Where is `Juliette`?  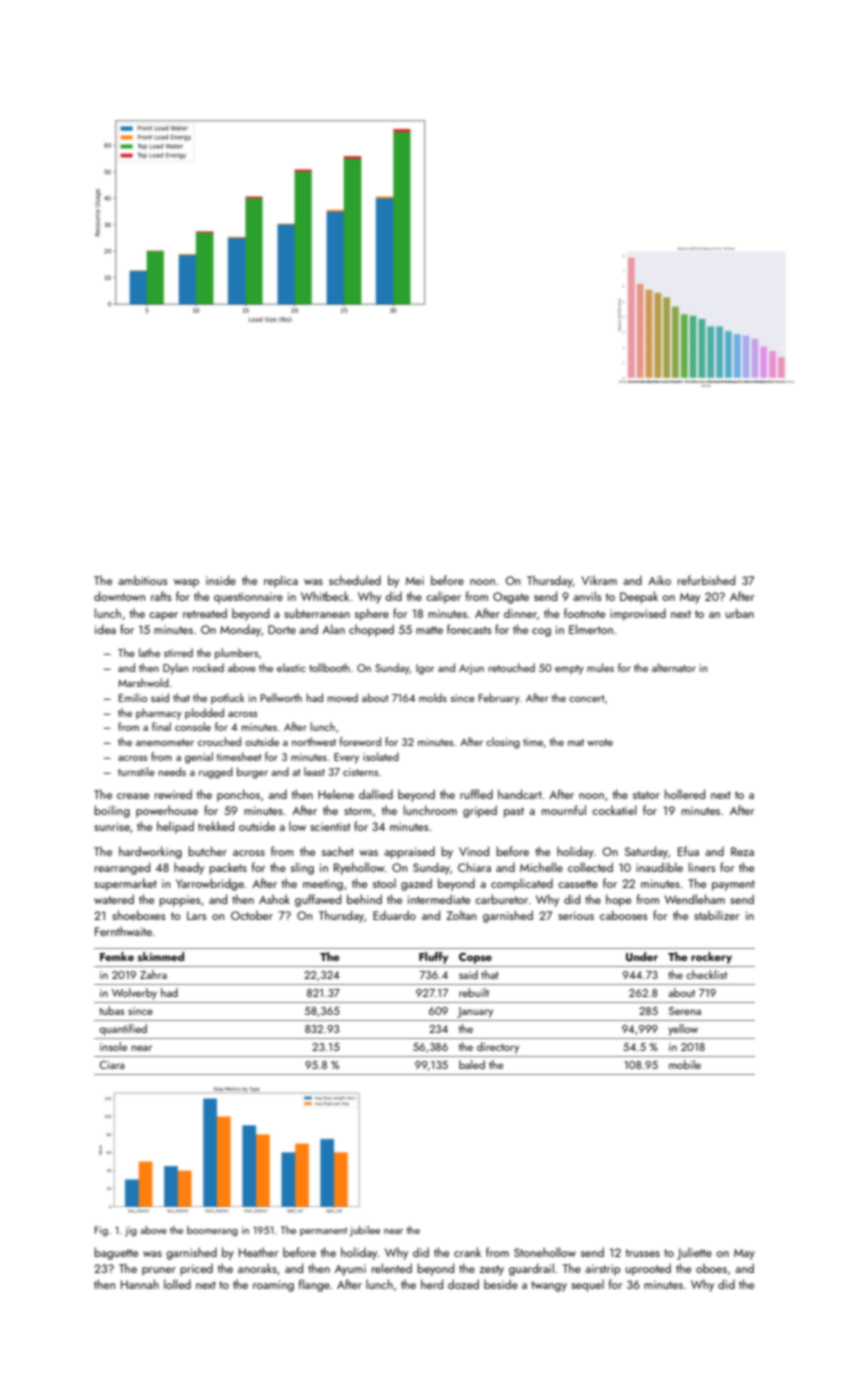
Juliette is located at coordinates (694, 1253).
